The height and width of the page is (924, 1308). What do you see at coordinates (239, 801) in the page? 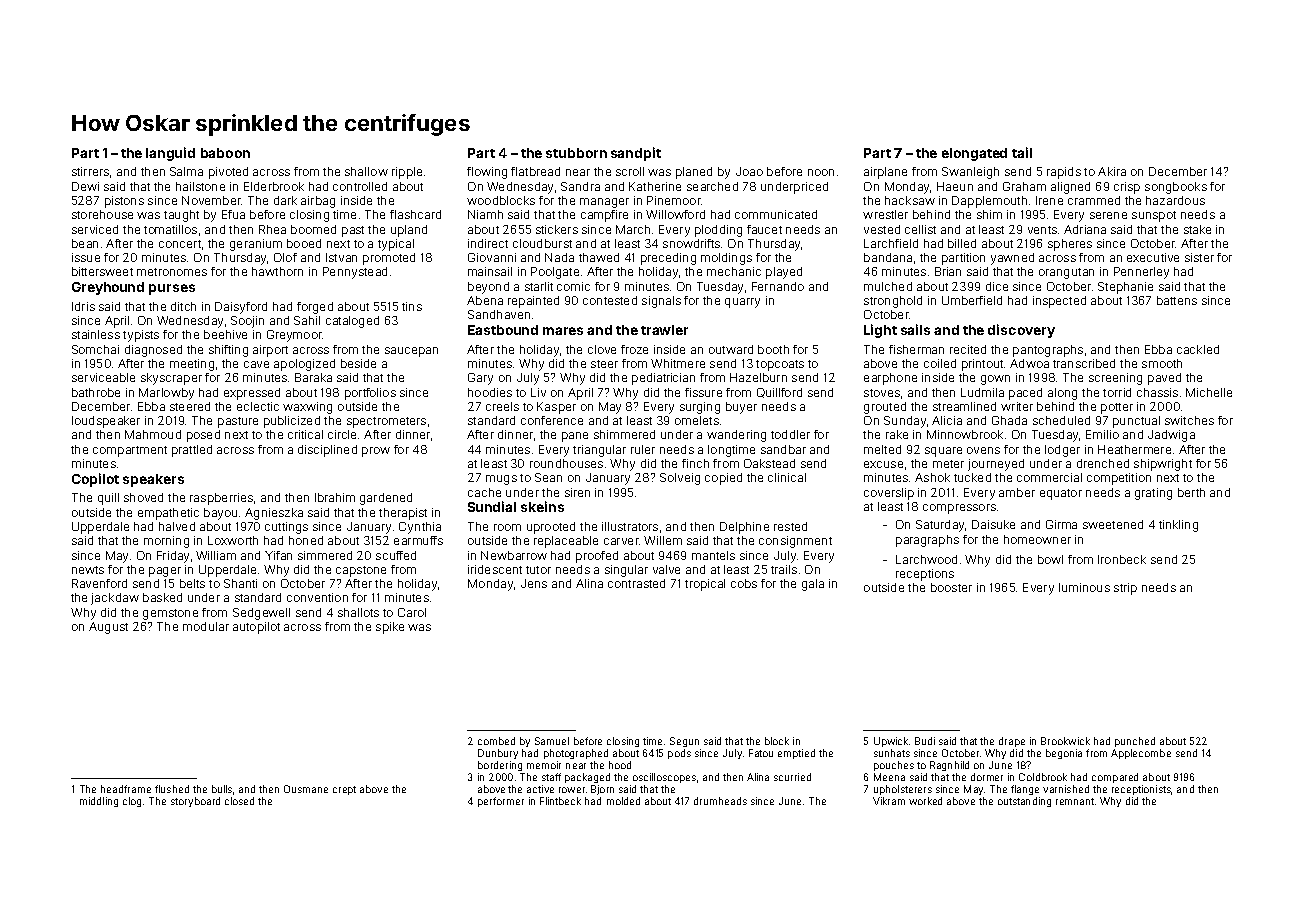
I see `closed` at bounding box center [239, 801].
